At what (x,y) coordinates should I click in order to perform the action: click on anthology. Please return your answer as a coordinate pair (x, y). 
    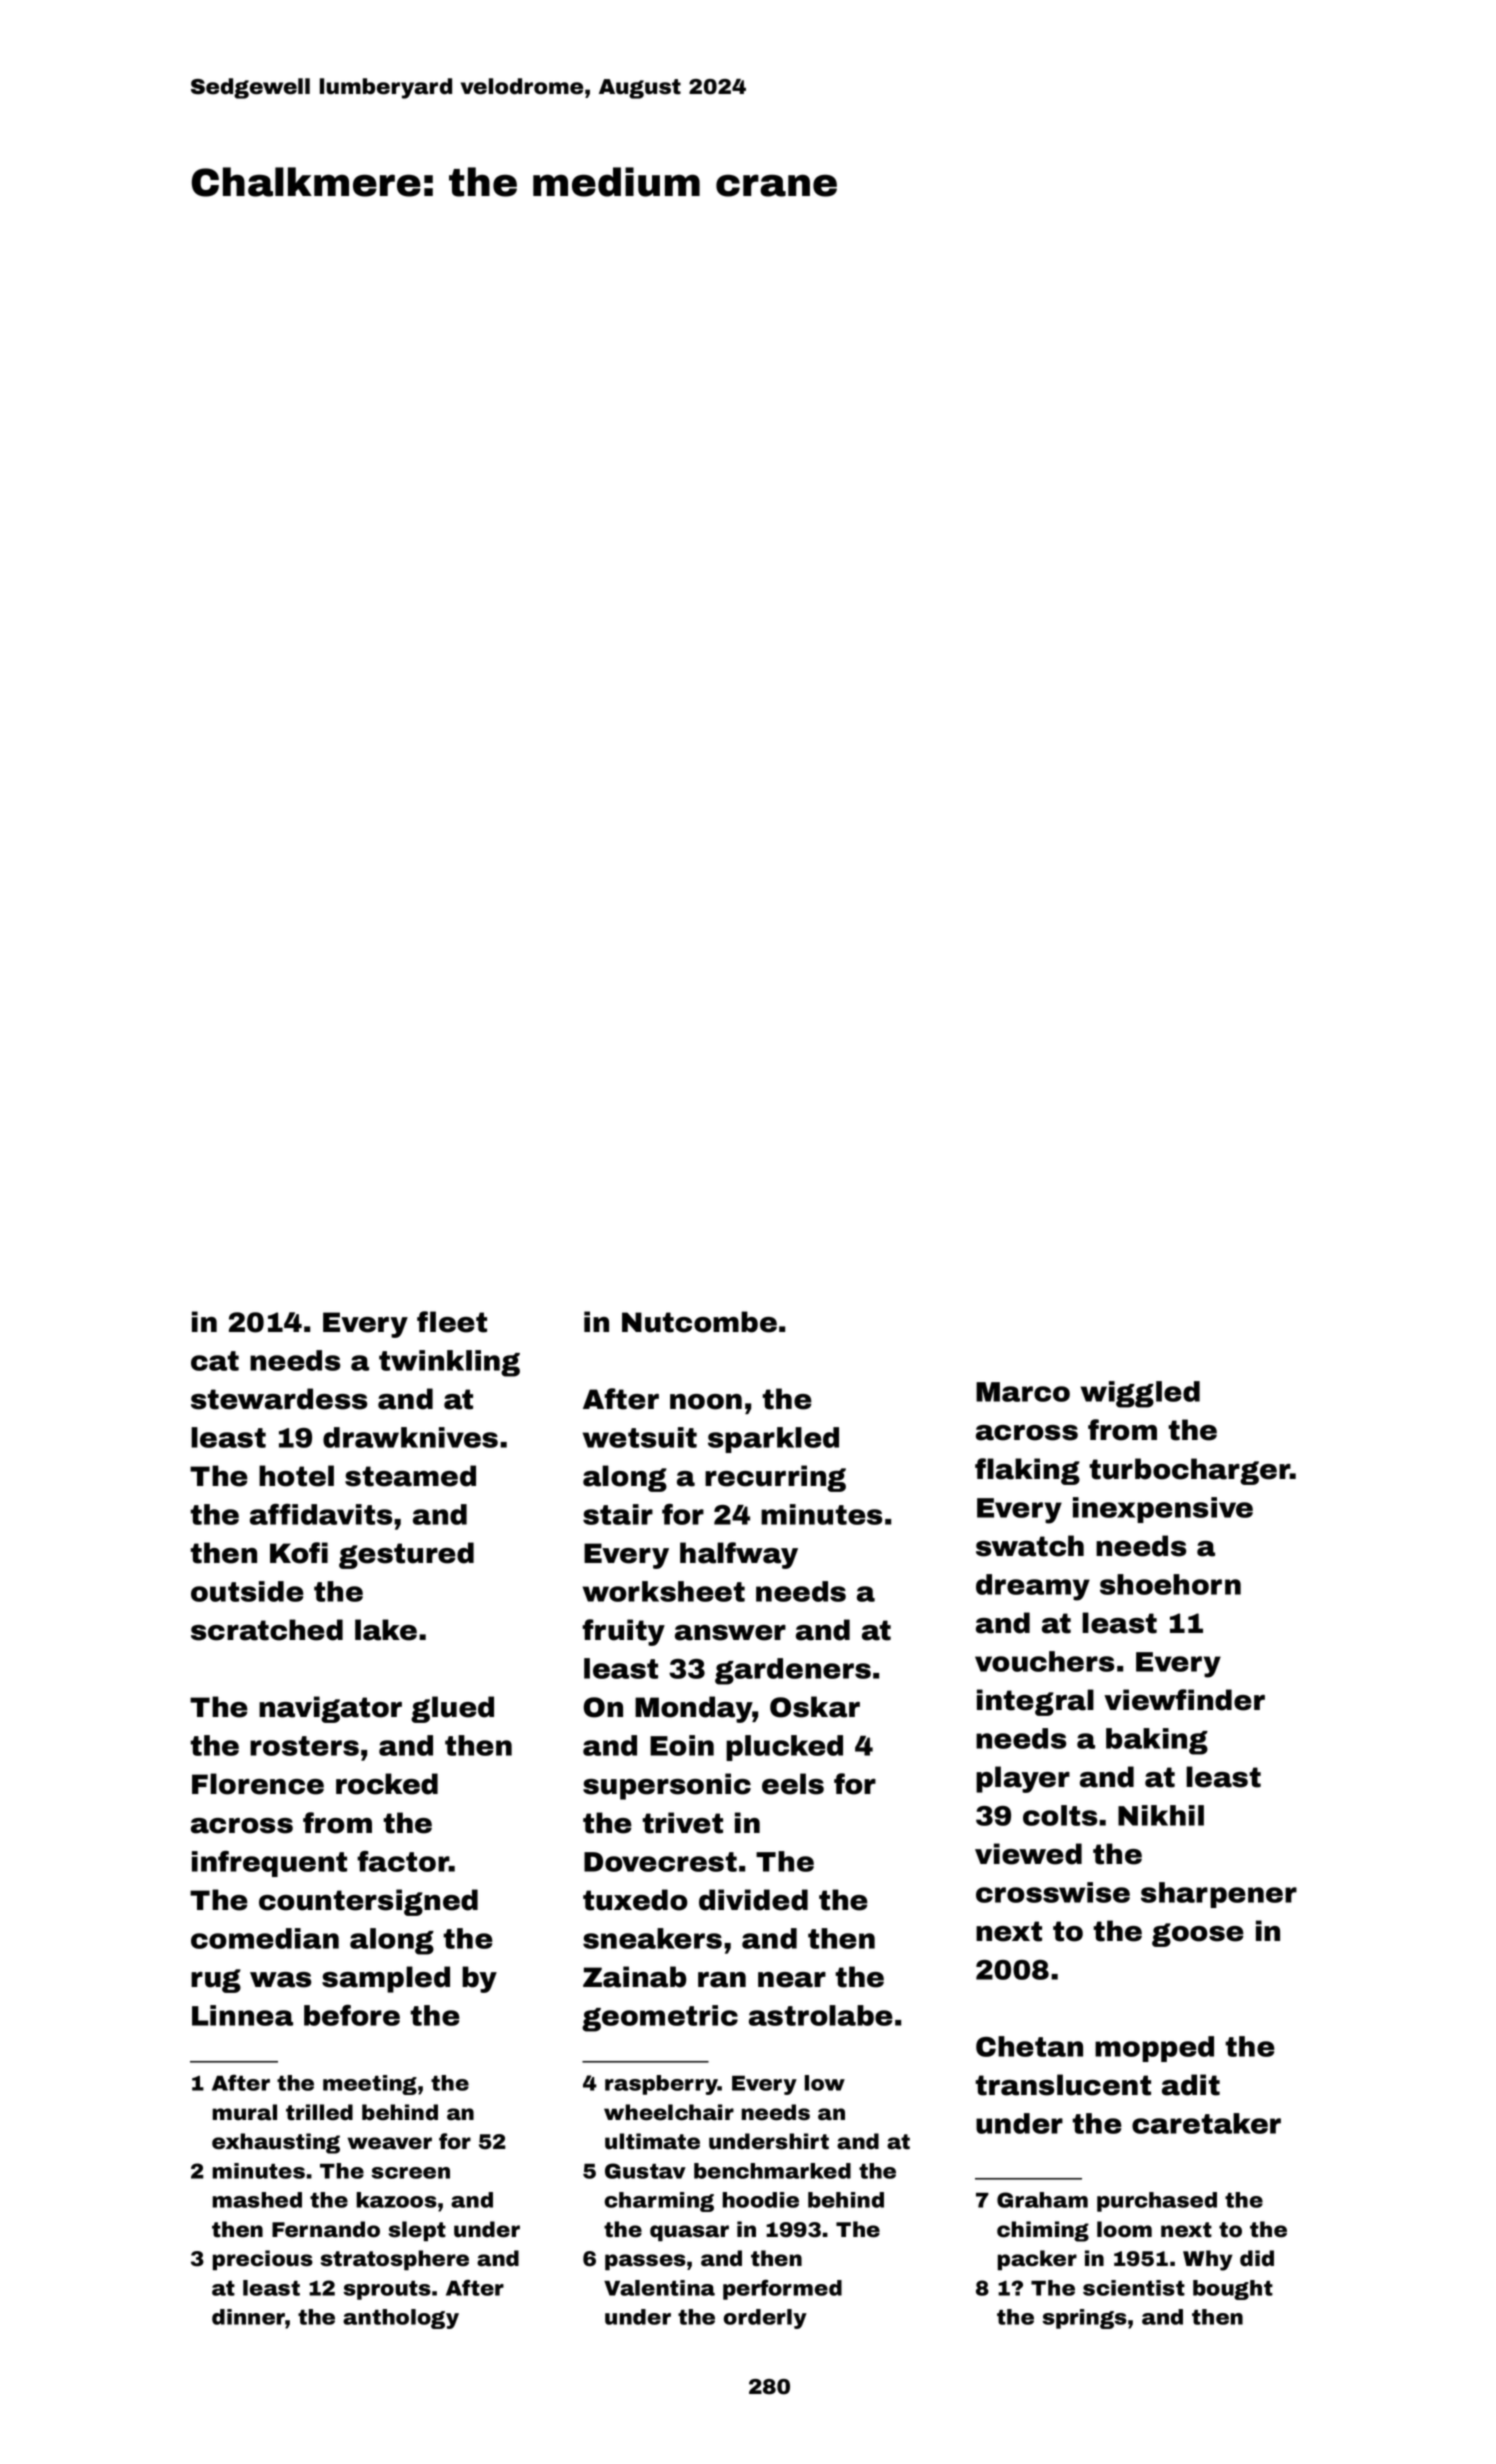
    Looking at the image, I should click on (401, 2319).
